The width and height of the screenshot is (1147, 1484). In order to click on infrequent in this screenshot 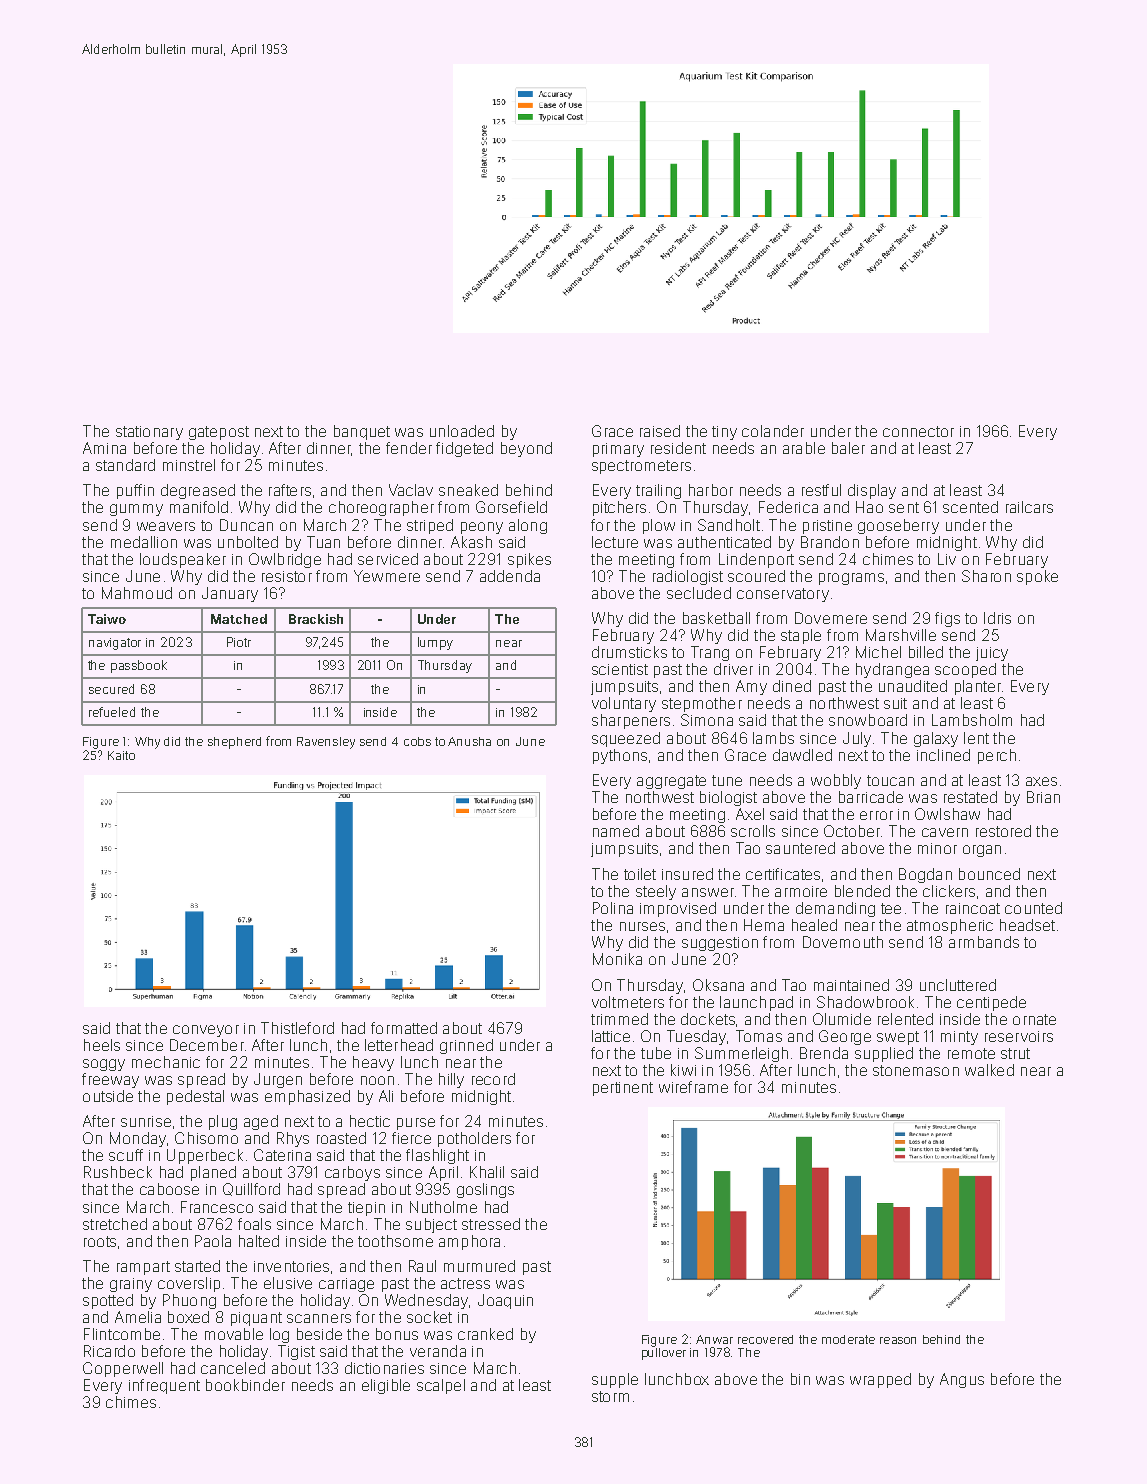, I will do `click(164, 1386)`.
